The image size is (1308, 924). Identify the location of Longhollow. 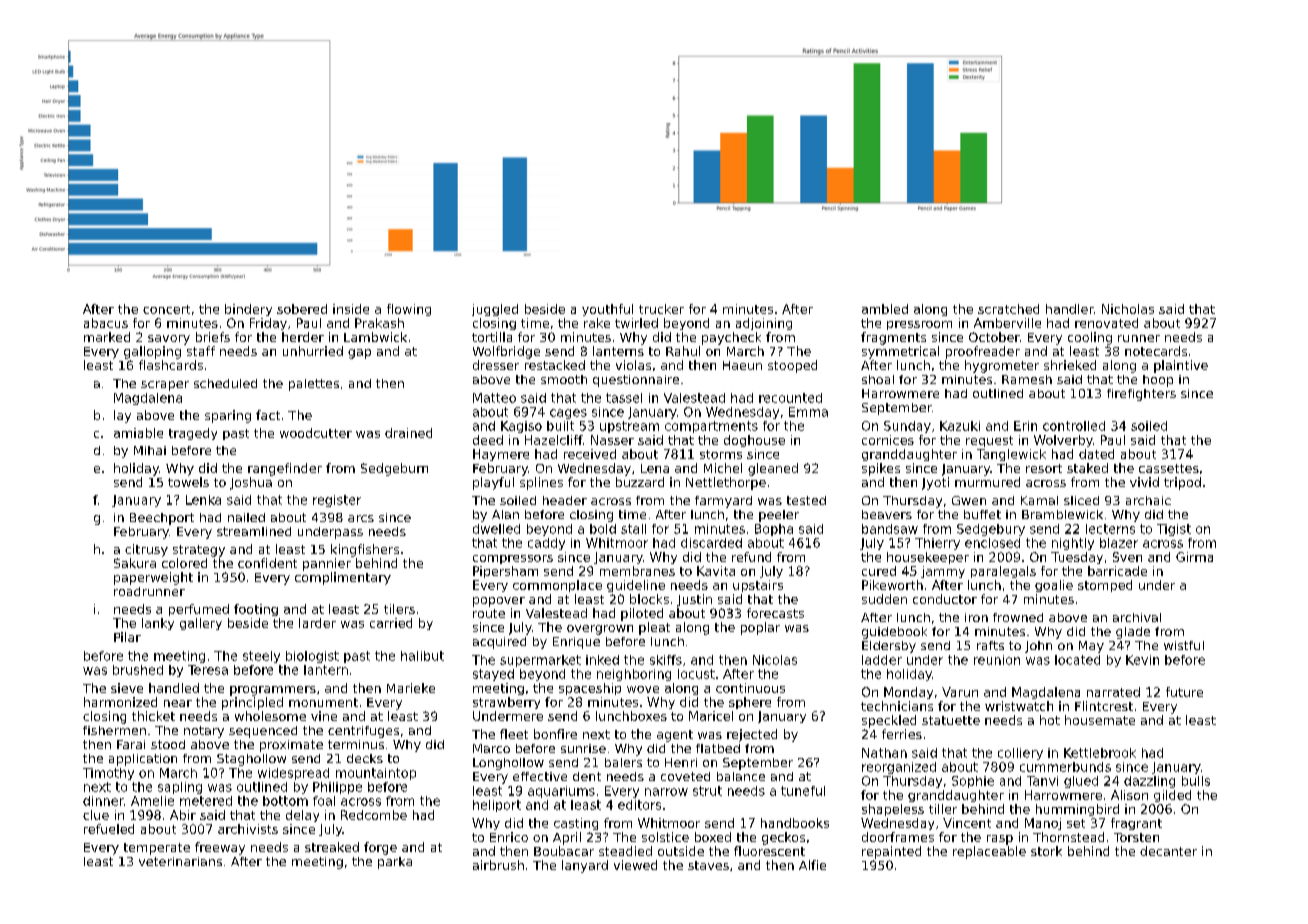
(508, 764).
